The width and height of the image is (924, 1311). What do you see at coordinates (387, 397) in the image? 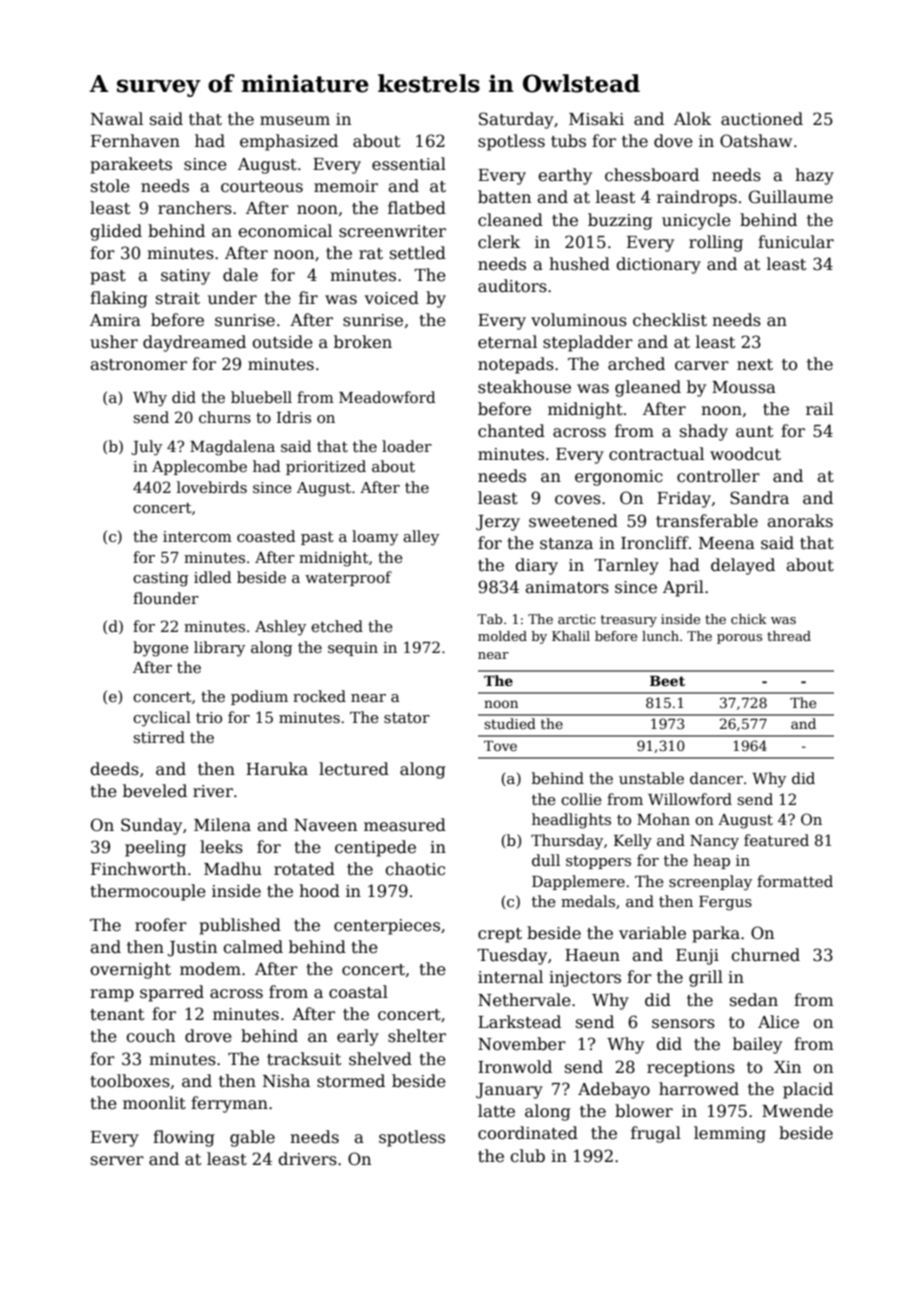
I see `Meadowford` at bounding box center [387, 397].
